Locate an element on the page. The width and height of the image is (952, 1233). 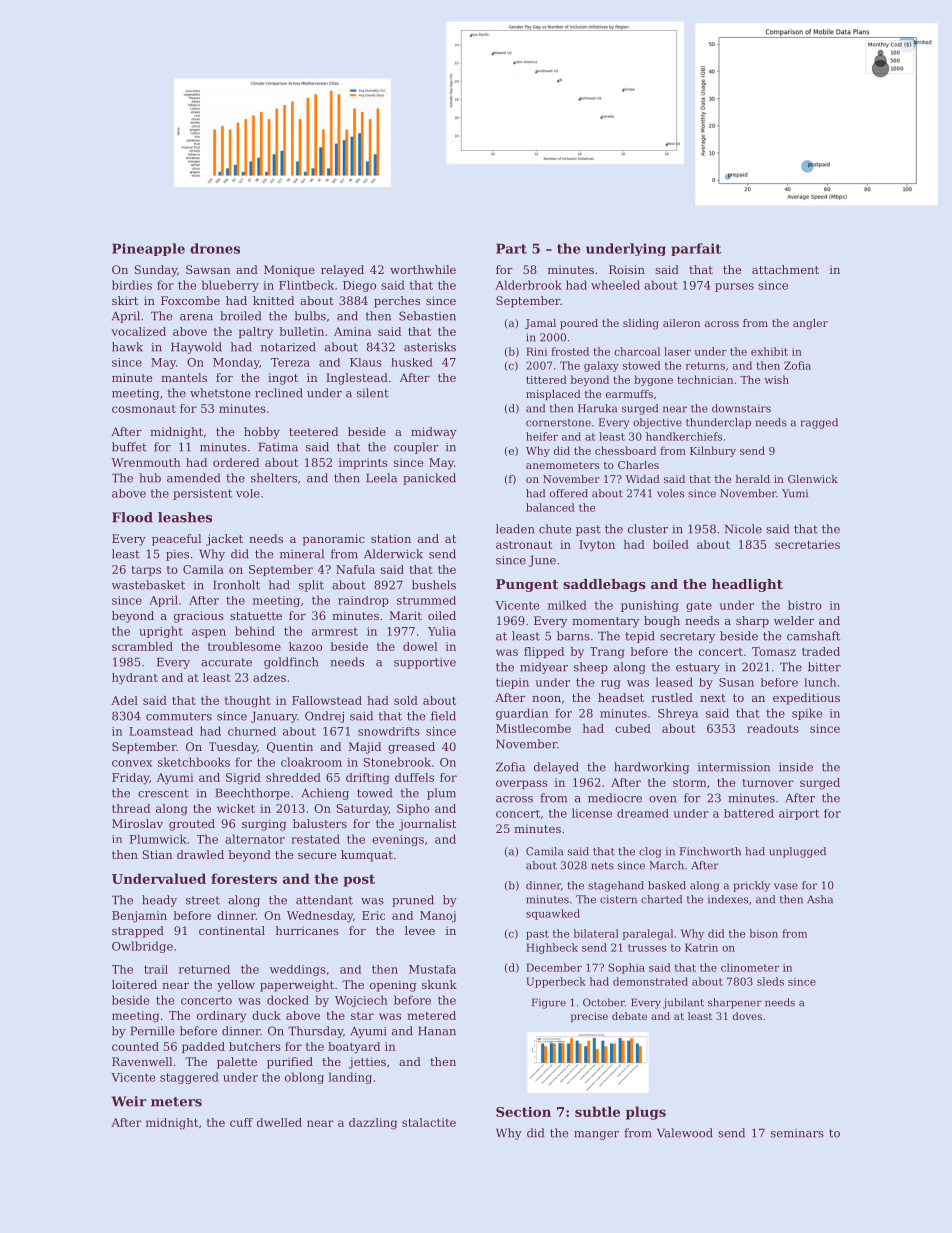
amended is located at coordinates (193, 478).
